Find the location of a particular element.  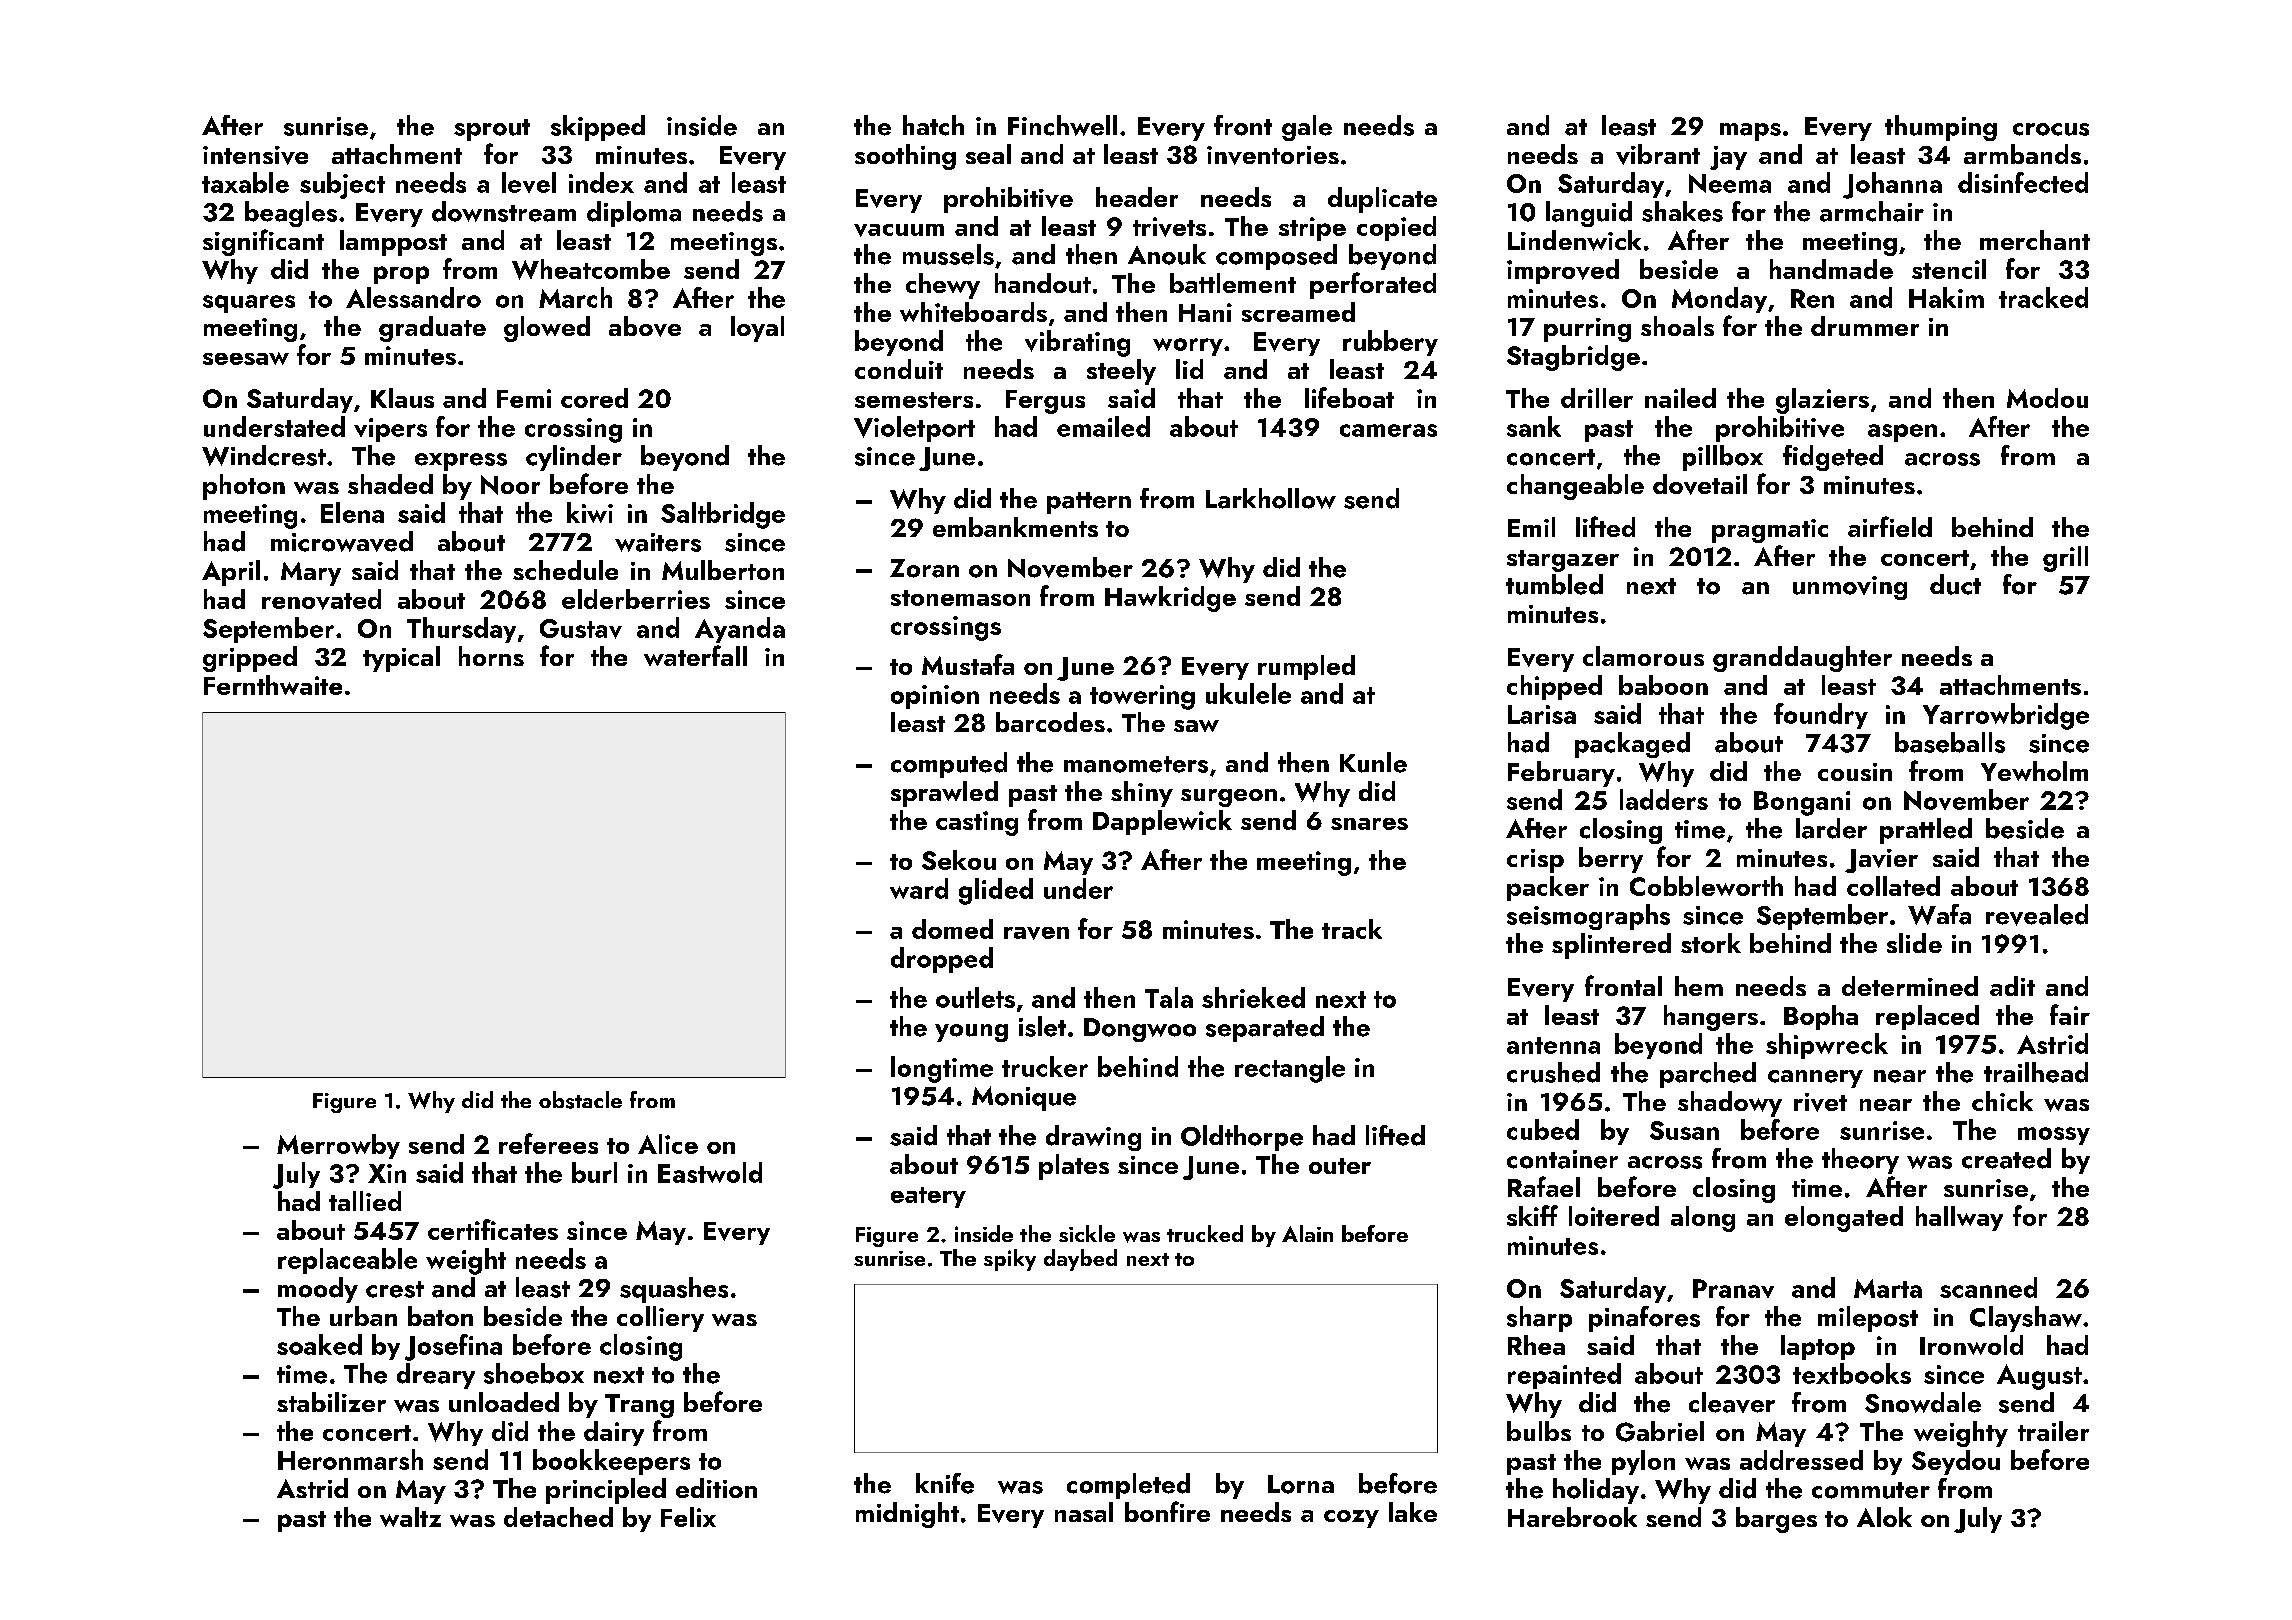

gale is located at coordinates (1307, 128).
